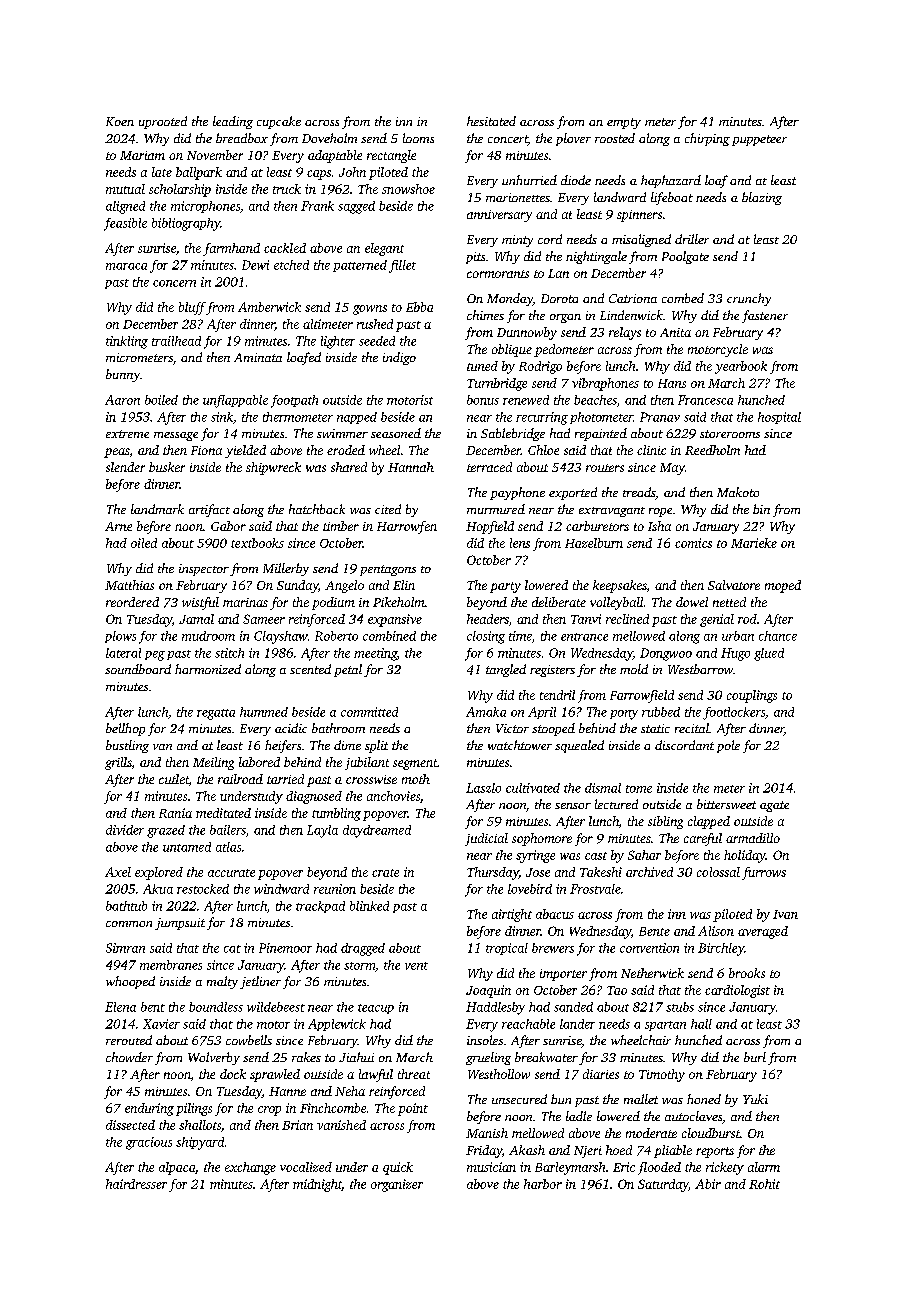 This document has height=1316, width=908. Describe the element at coordinates (485, 315) in the document. I see `chimes` at that location.
